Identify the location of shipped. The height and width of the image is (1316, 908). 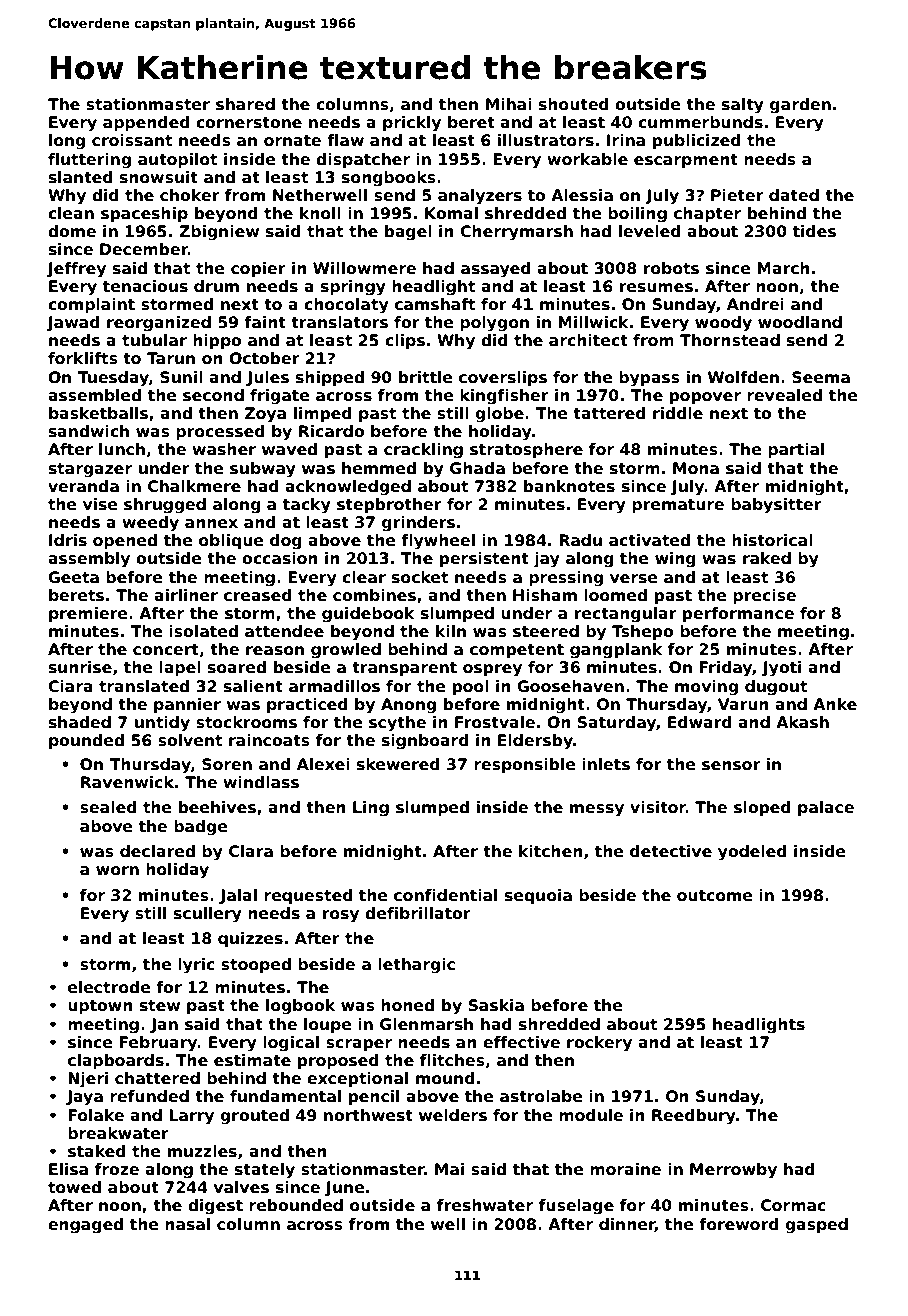
(330, 378).
